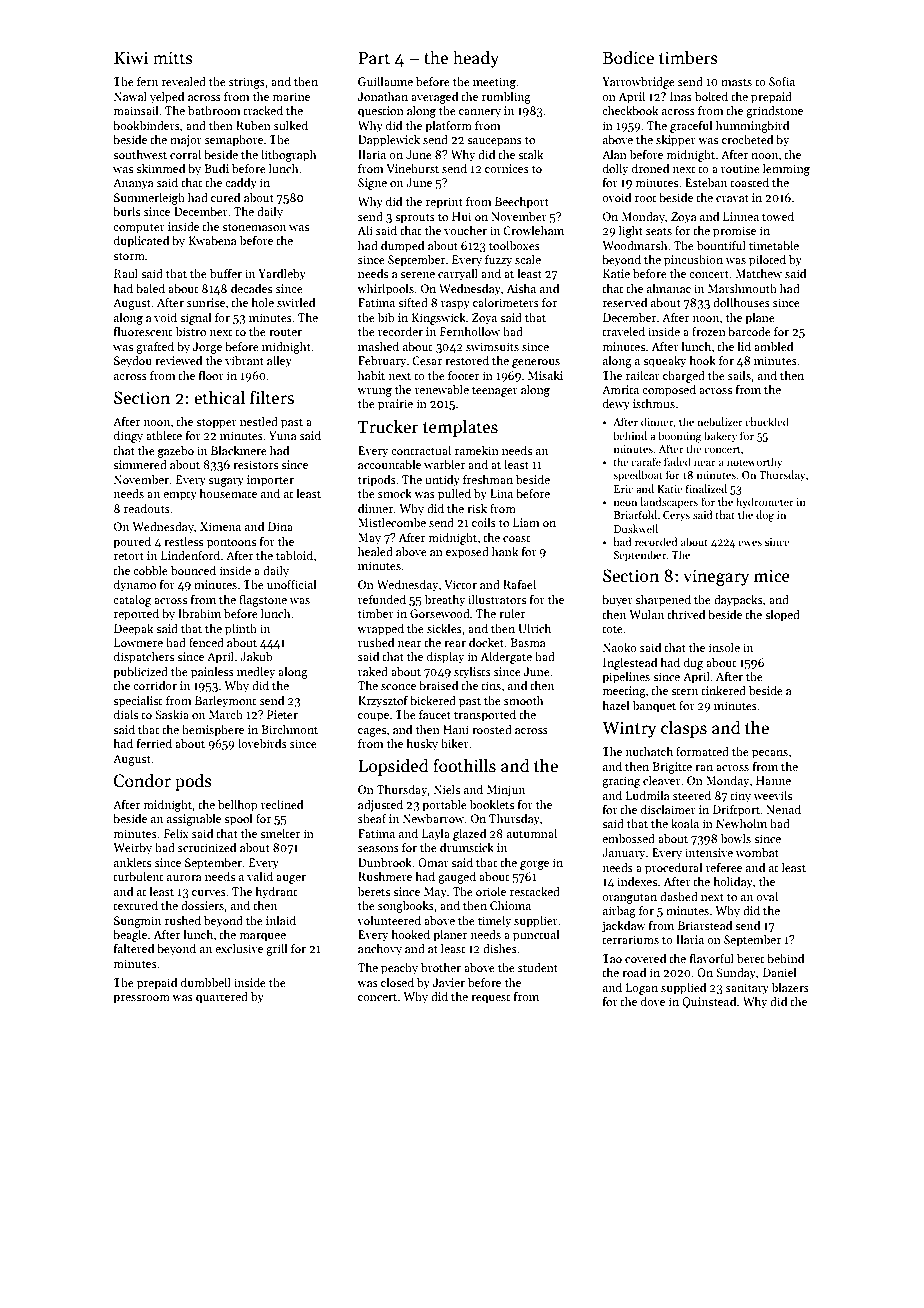  What do you see at coordinates (194, 820) in the screenshot?
I see `assignable` at bounding box center [194, 820].
